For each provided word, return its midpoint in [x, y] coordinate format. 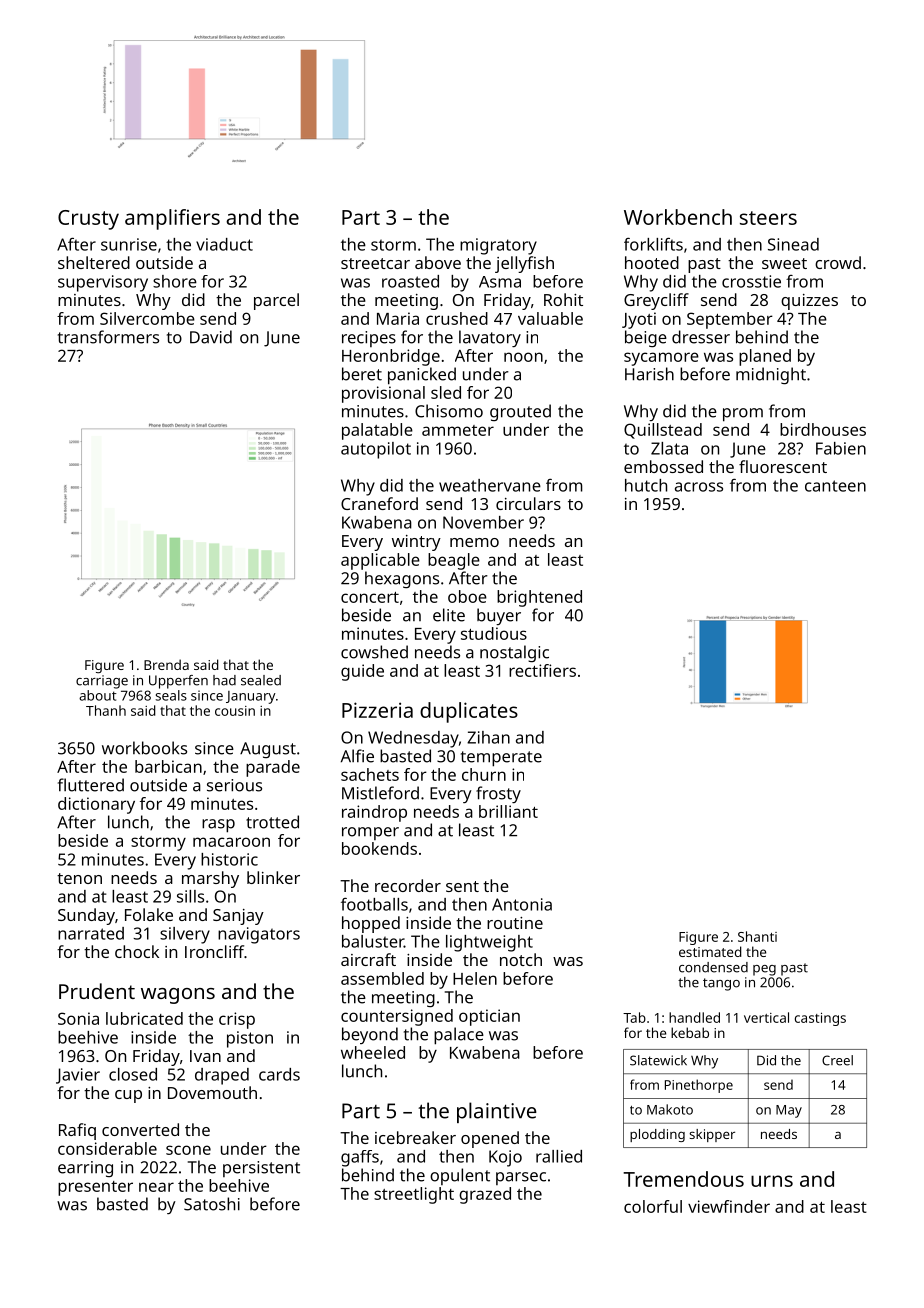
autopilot [376, 450]
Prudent [97, 991]
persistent [261, 1169]
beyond [370, 1035]
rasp [218, 826]
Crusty [88, 220]
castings [820, 1019]
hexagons [402, 579]
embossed [663, 466]
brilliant [508, 811]
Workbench [678, 217]
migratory [498, 246]
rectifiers [542, 670]
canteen [835, 486]
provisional [383, 394]
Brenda [166, 664]
